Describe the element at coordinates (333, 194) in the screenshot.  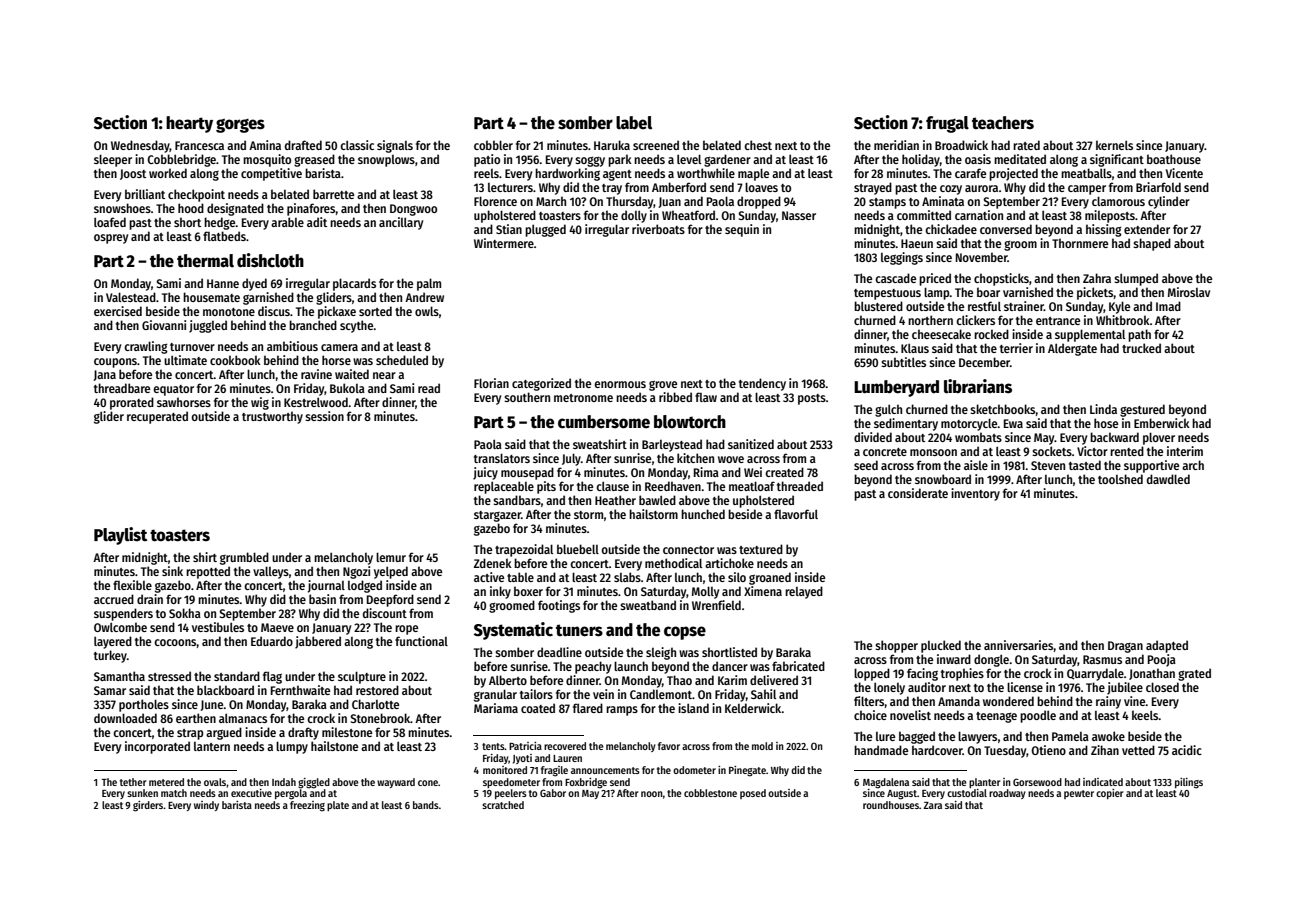
I see `barrette` at that location.
